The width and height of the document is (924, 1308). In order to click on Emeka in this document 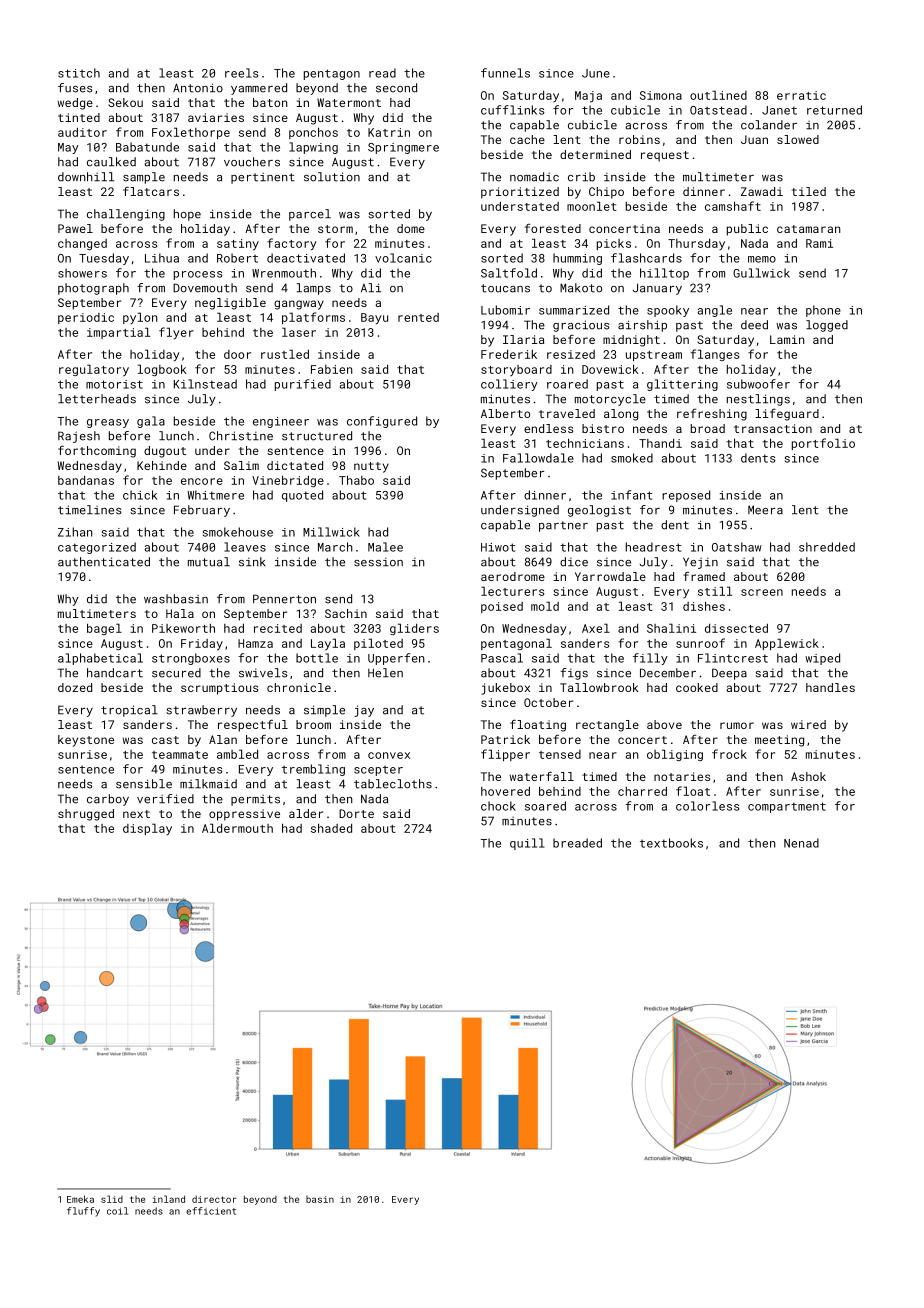, I will do `click(80, 1199)`.
